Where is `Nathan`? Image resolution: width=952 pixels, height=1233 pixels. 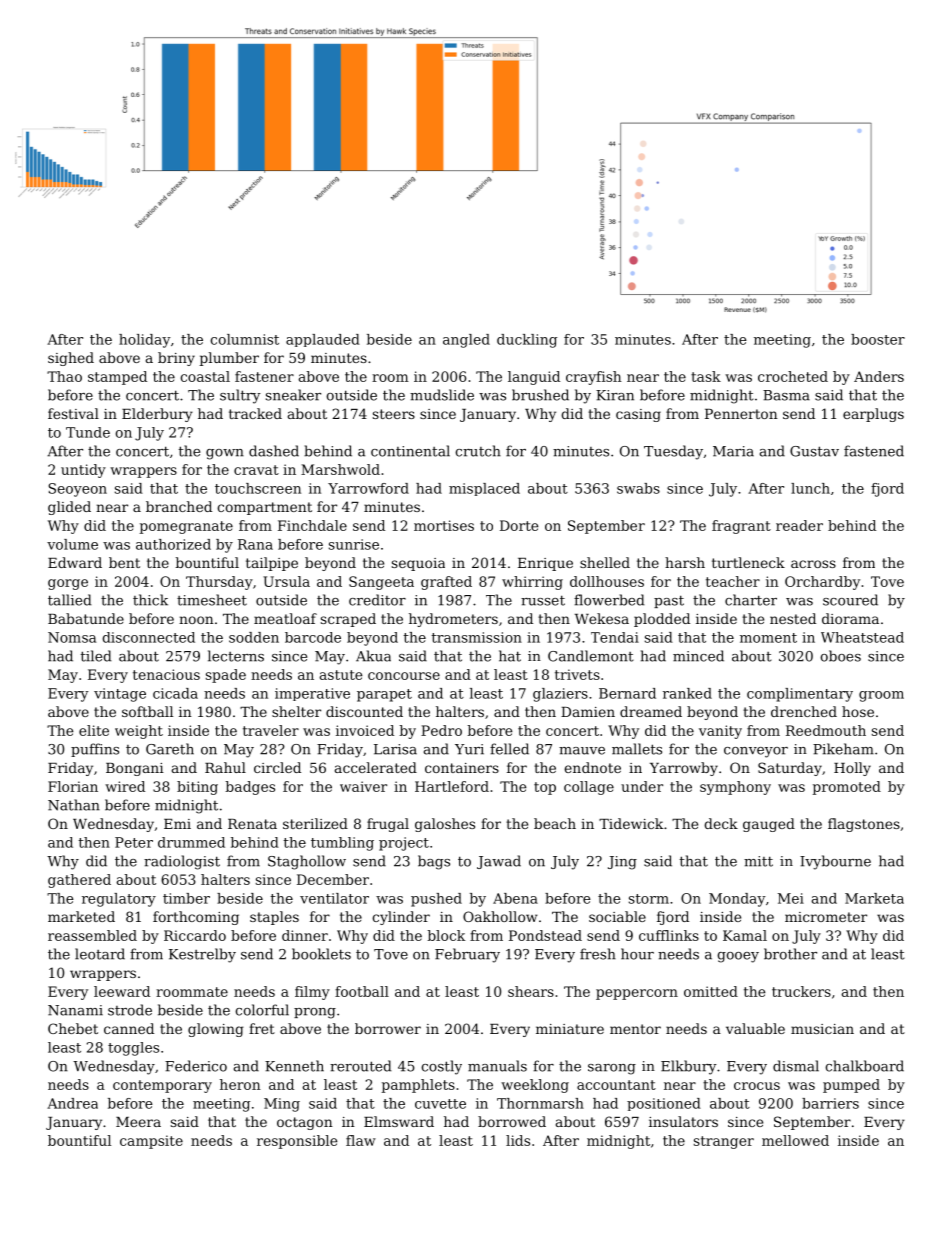 Nathan is located at coordinates (74, 805).
